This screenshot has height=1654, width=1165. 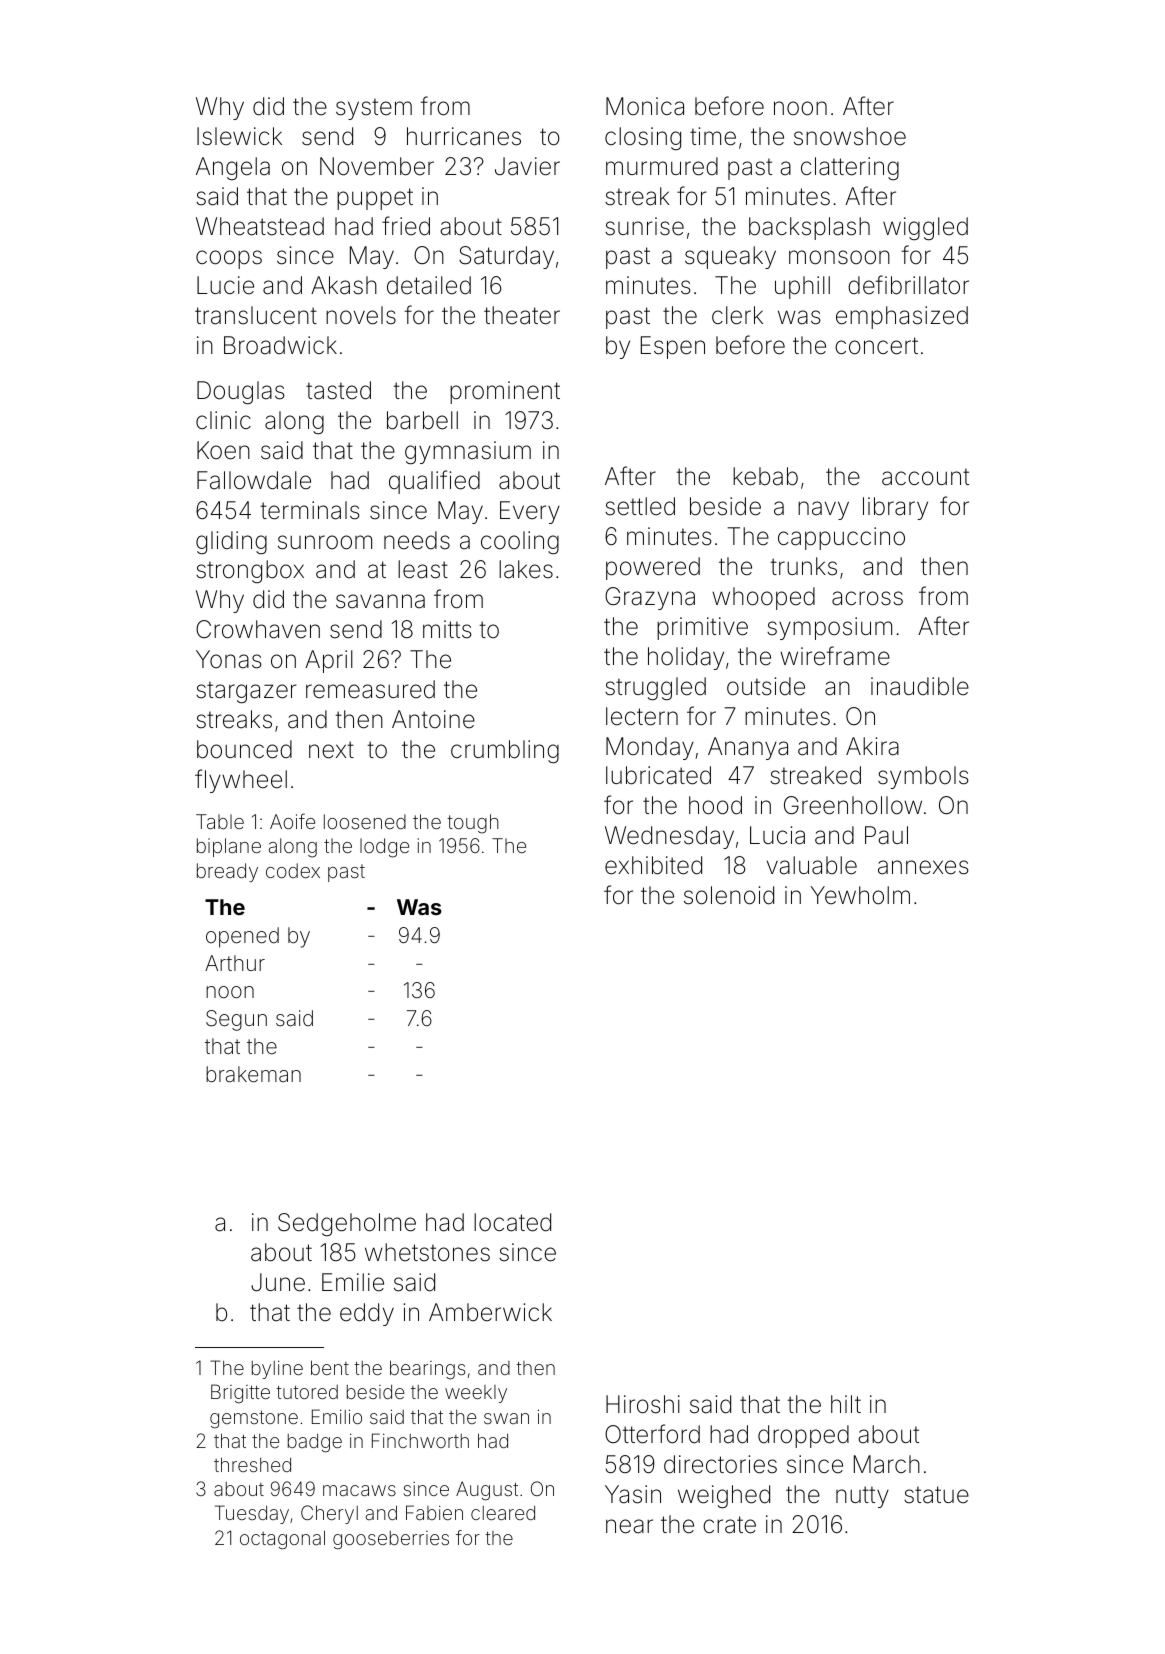 I want to click on hilt, so click(x=846, y=1404).
